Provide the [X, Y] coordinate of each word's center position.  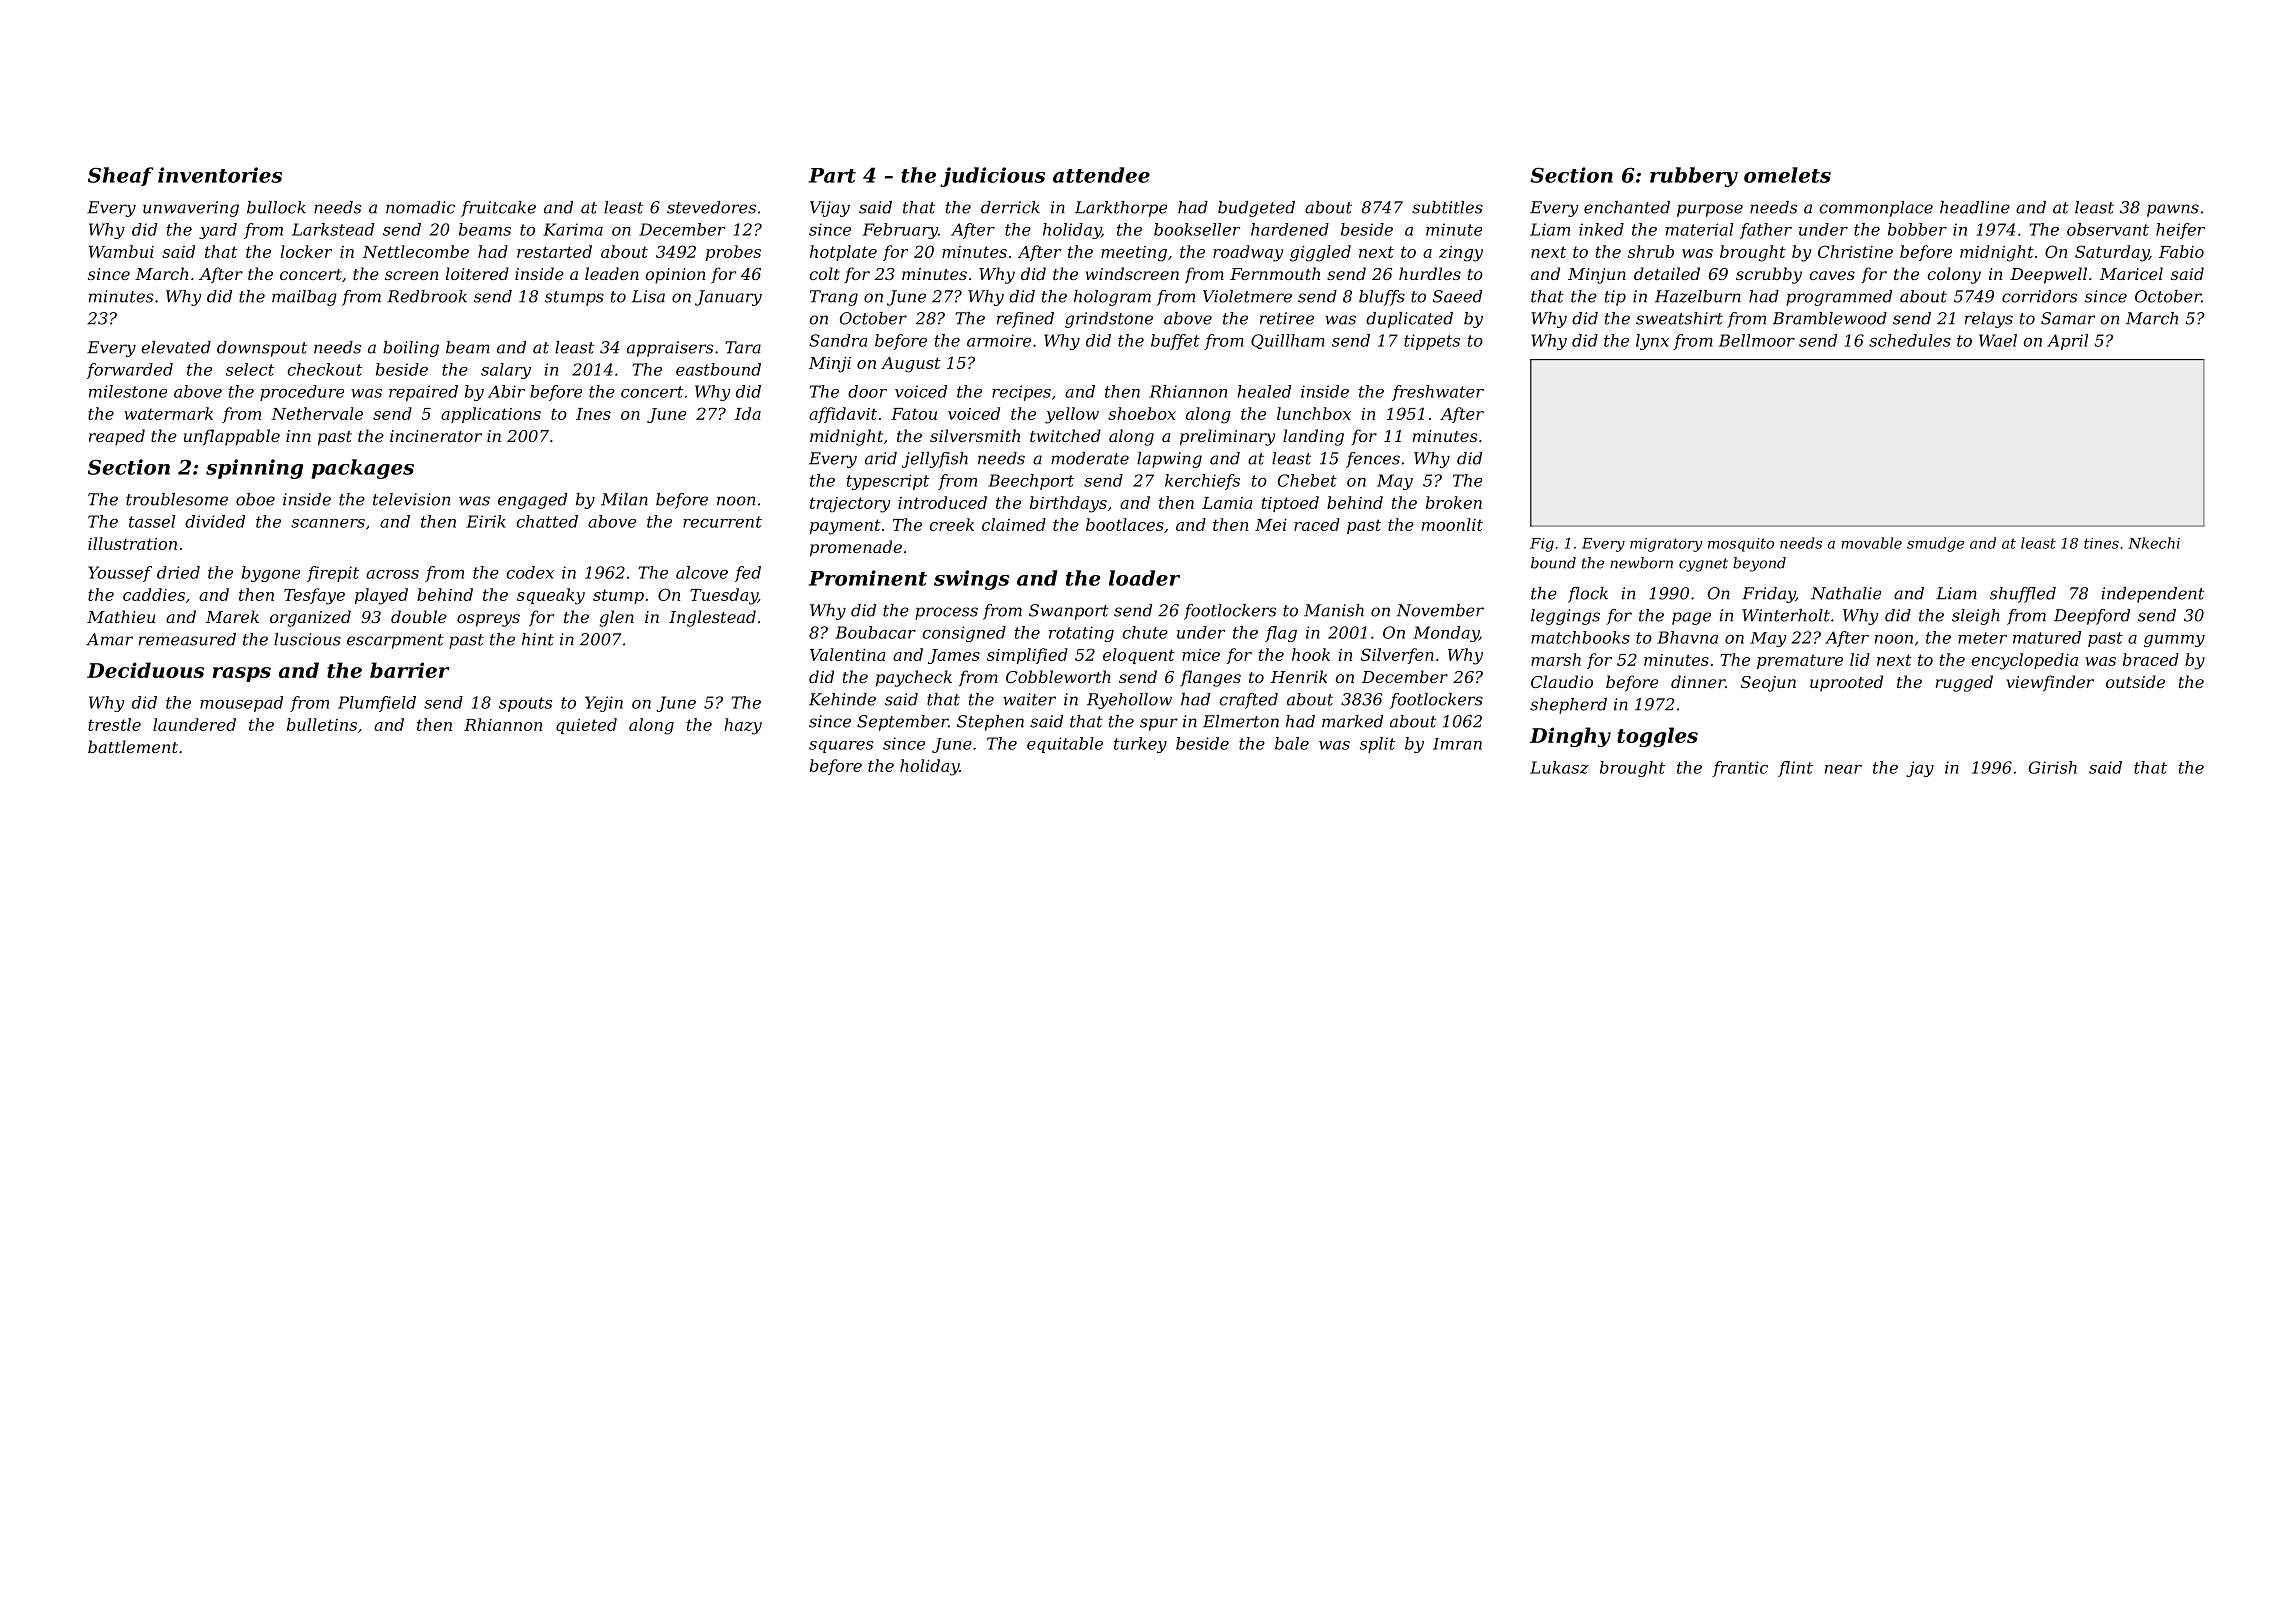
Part [832, 175]
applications [491, 415]
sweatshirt [1679, 318]
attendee [1101, 175]
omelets [1787, 175]
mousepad [241, 704]
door [867, 391]
